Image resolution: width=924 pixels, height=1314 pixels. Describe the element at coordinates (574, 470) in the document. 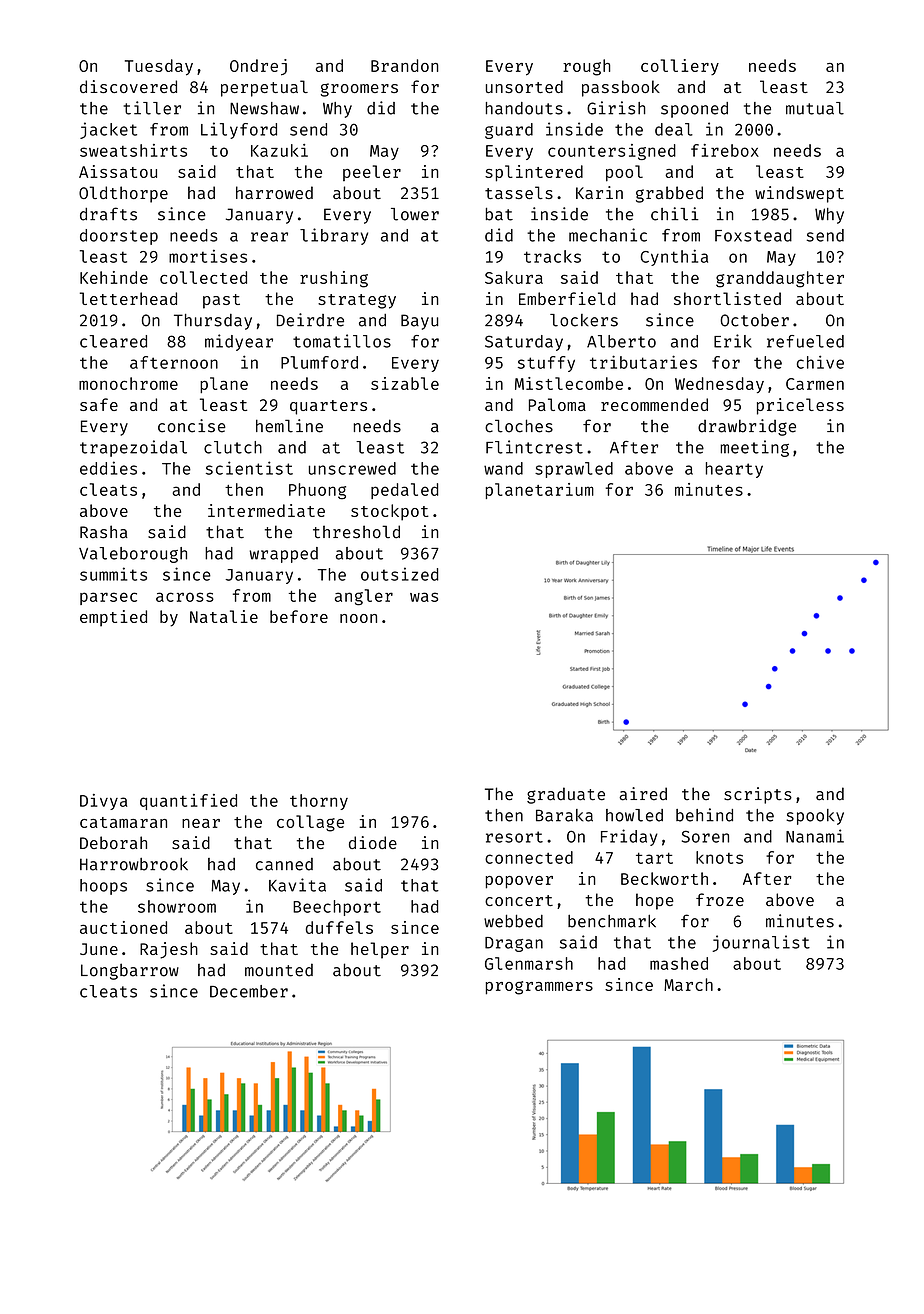

I see `sprawled` at that location.
